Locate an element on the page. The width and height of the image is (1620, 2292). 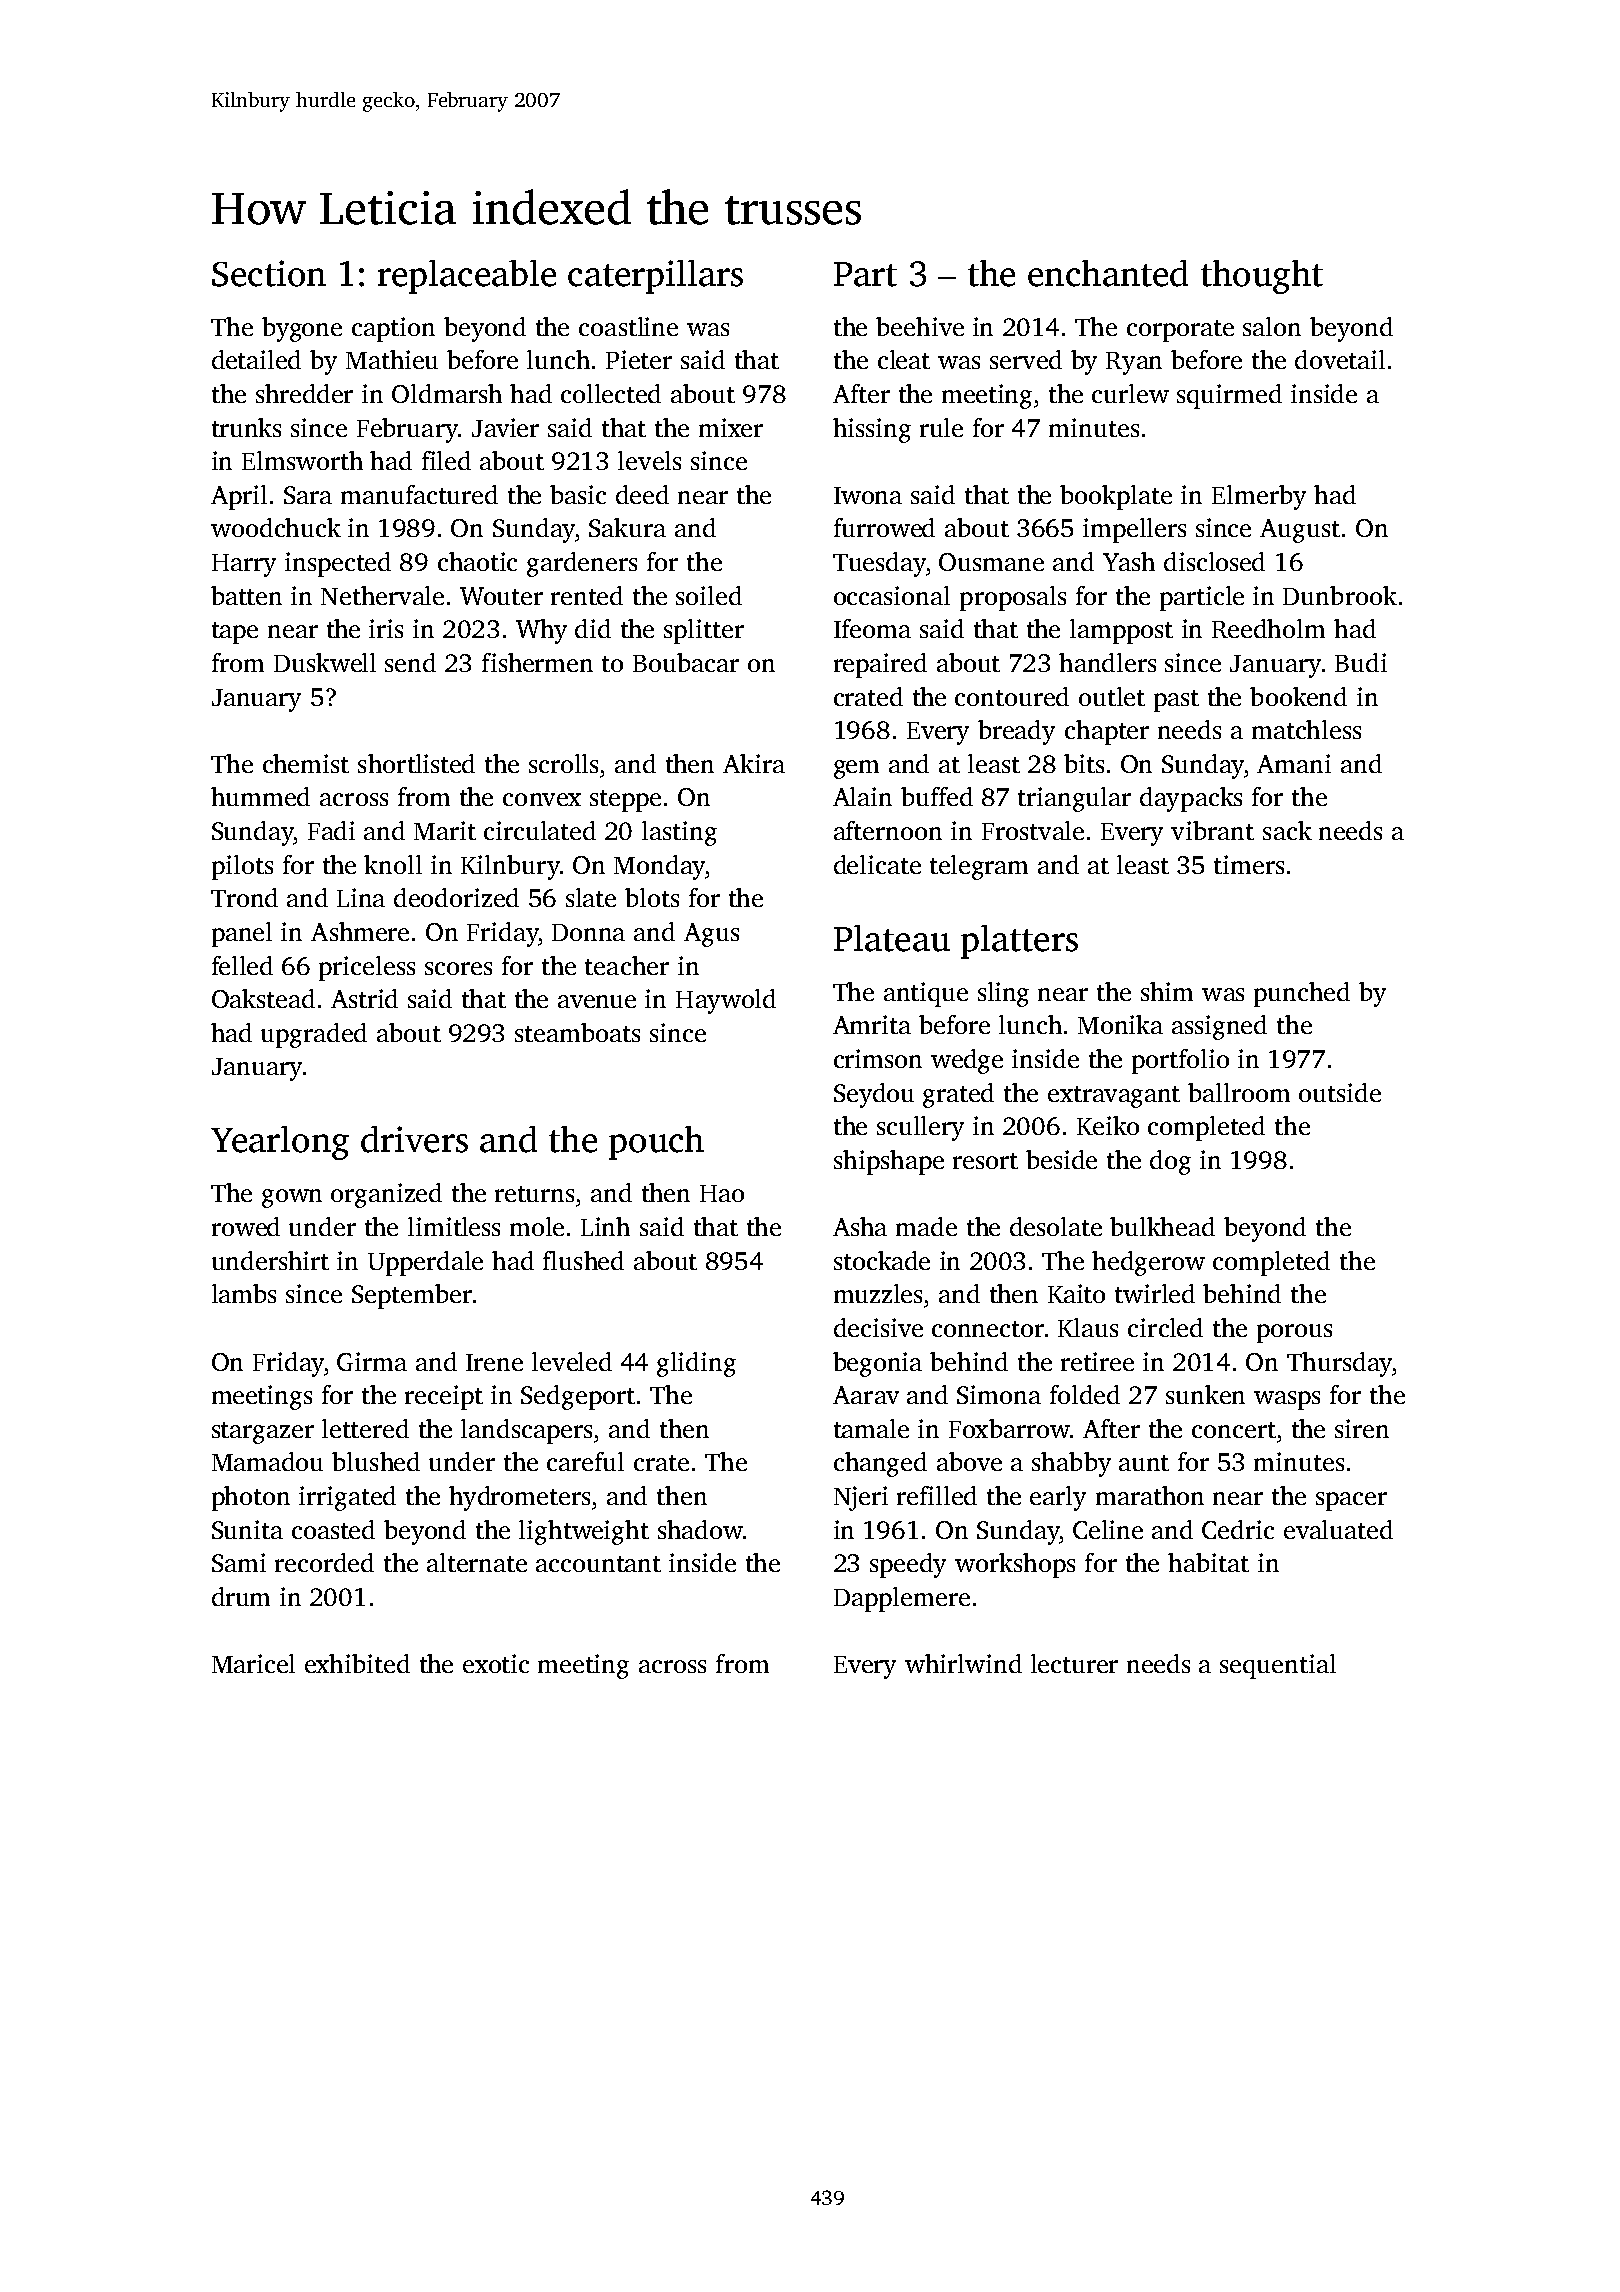
scullery is located at coordinates (920, 1128).
